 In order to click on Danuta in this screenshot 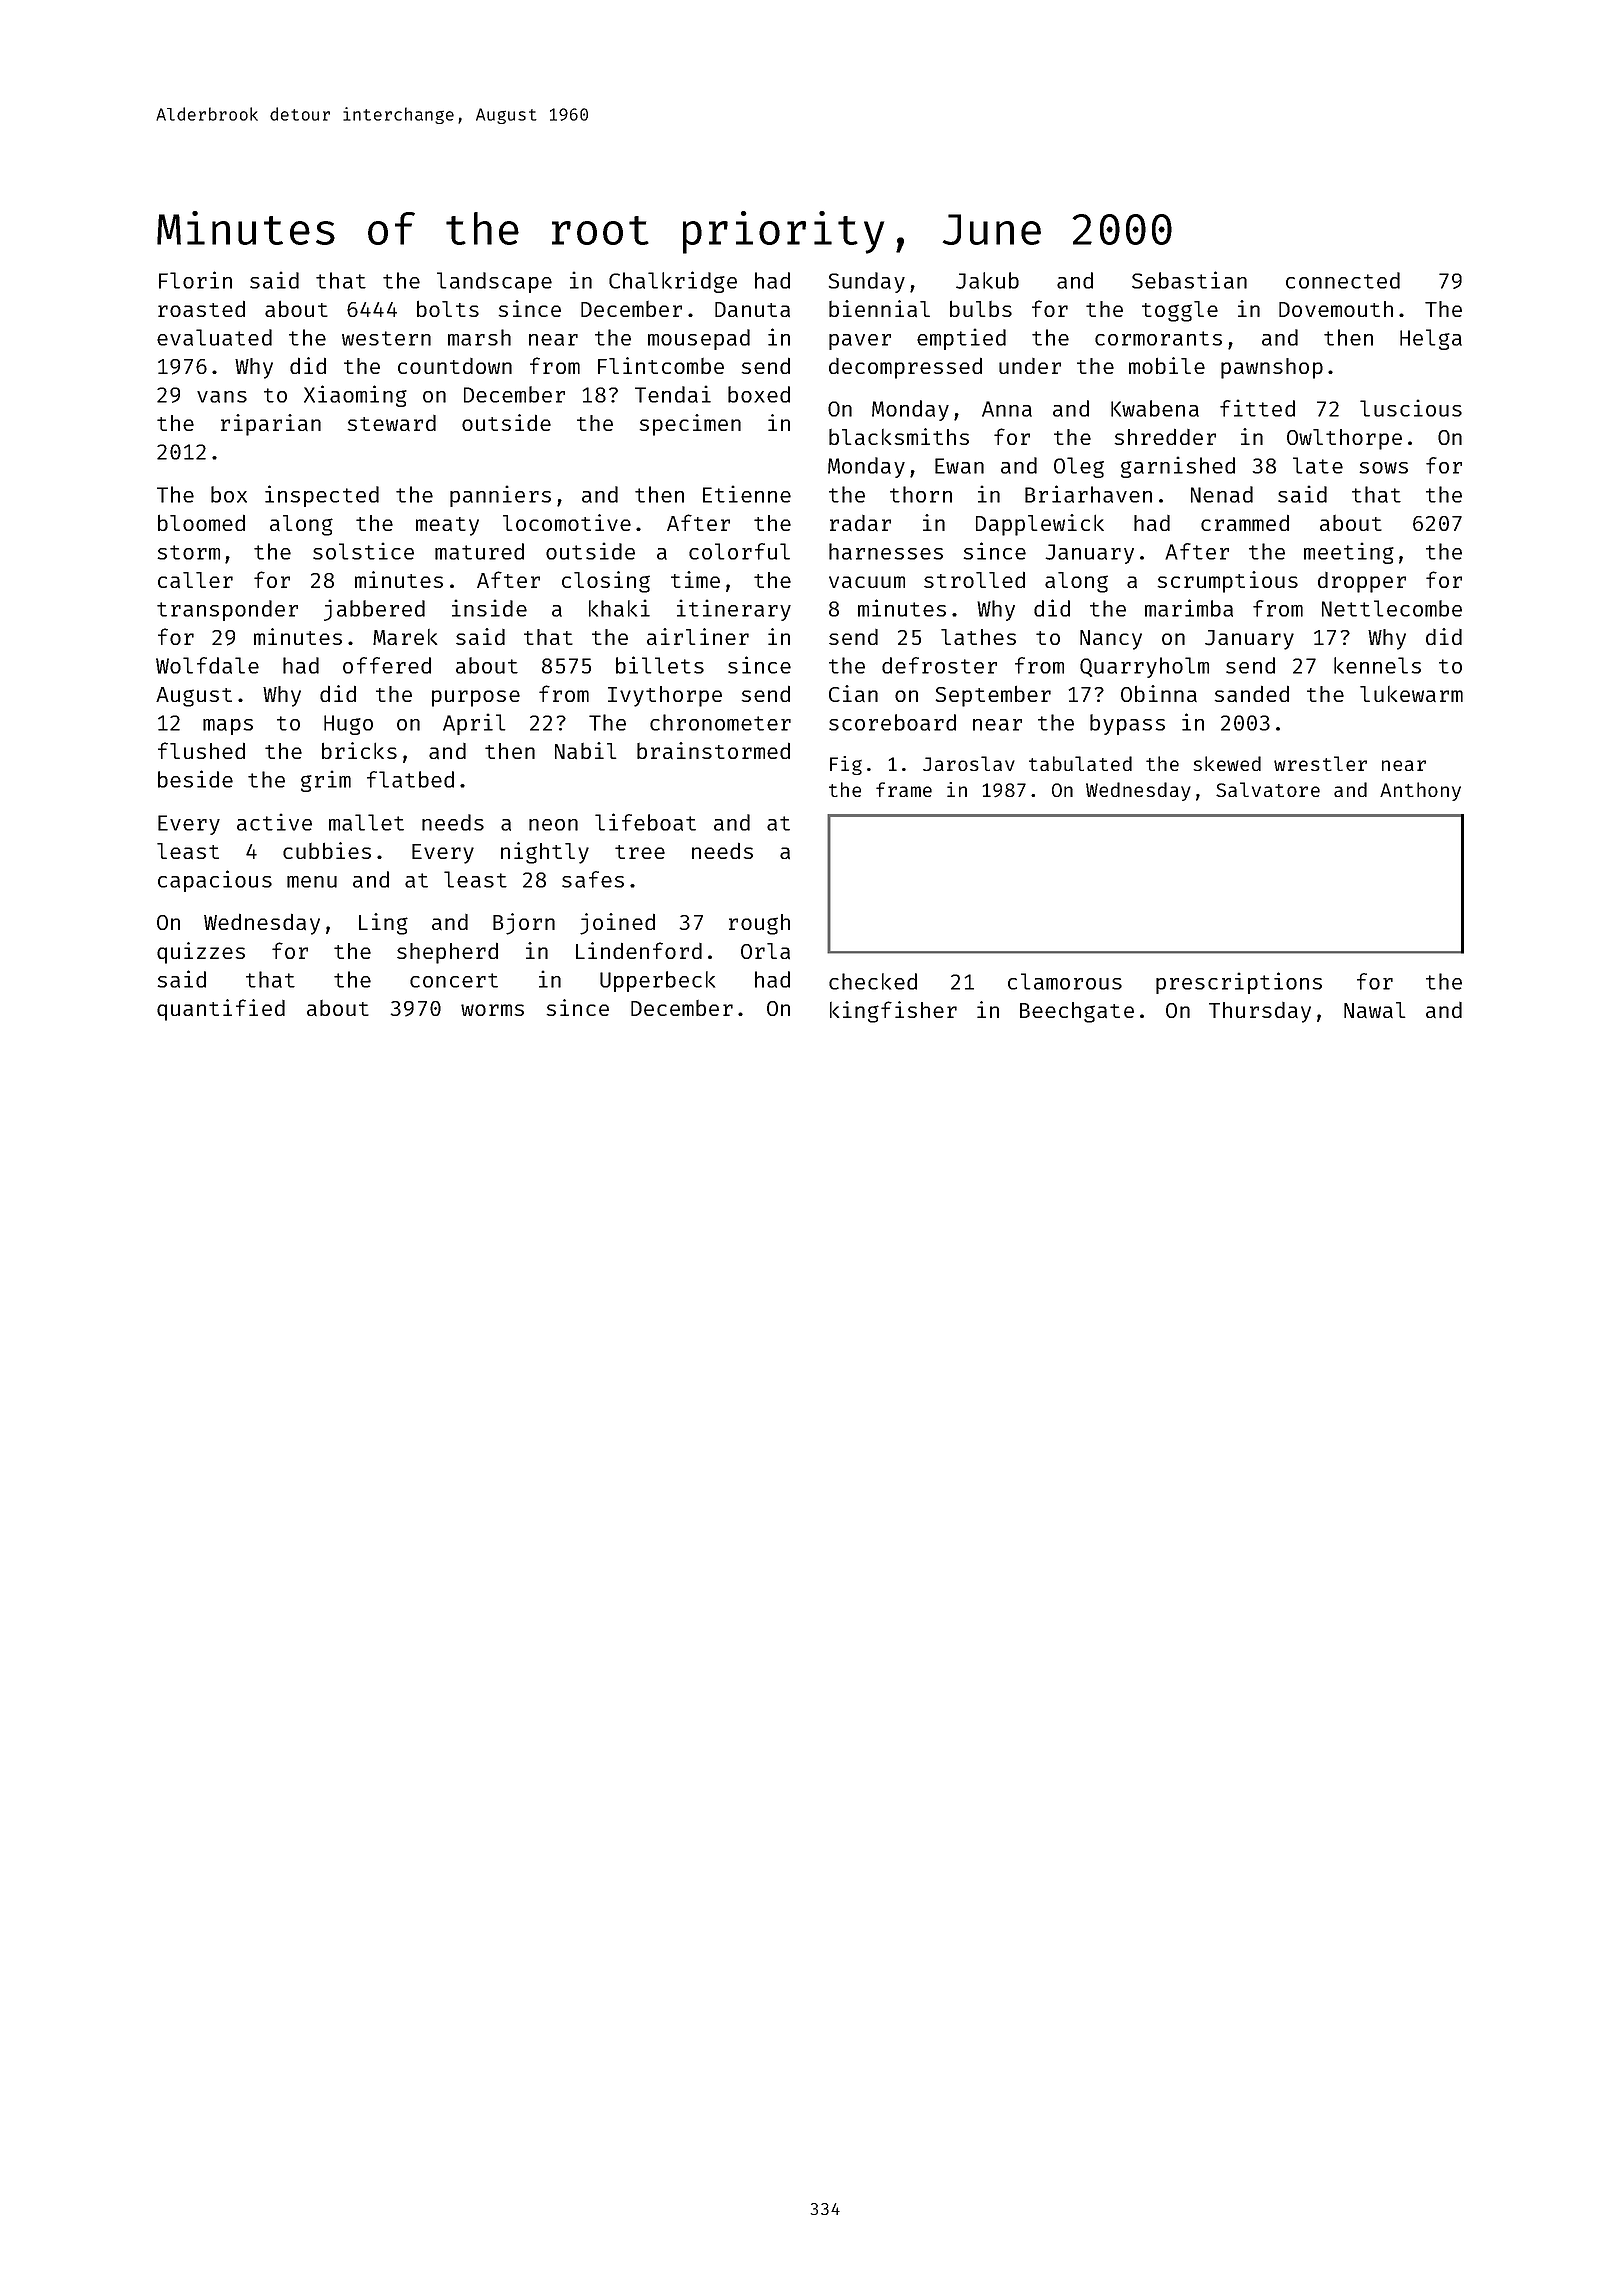, I will do `click(752, 309)`.
